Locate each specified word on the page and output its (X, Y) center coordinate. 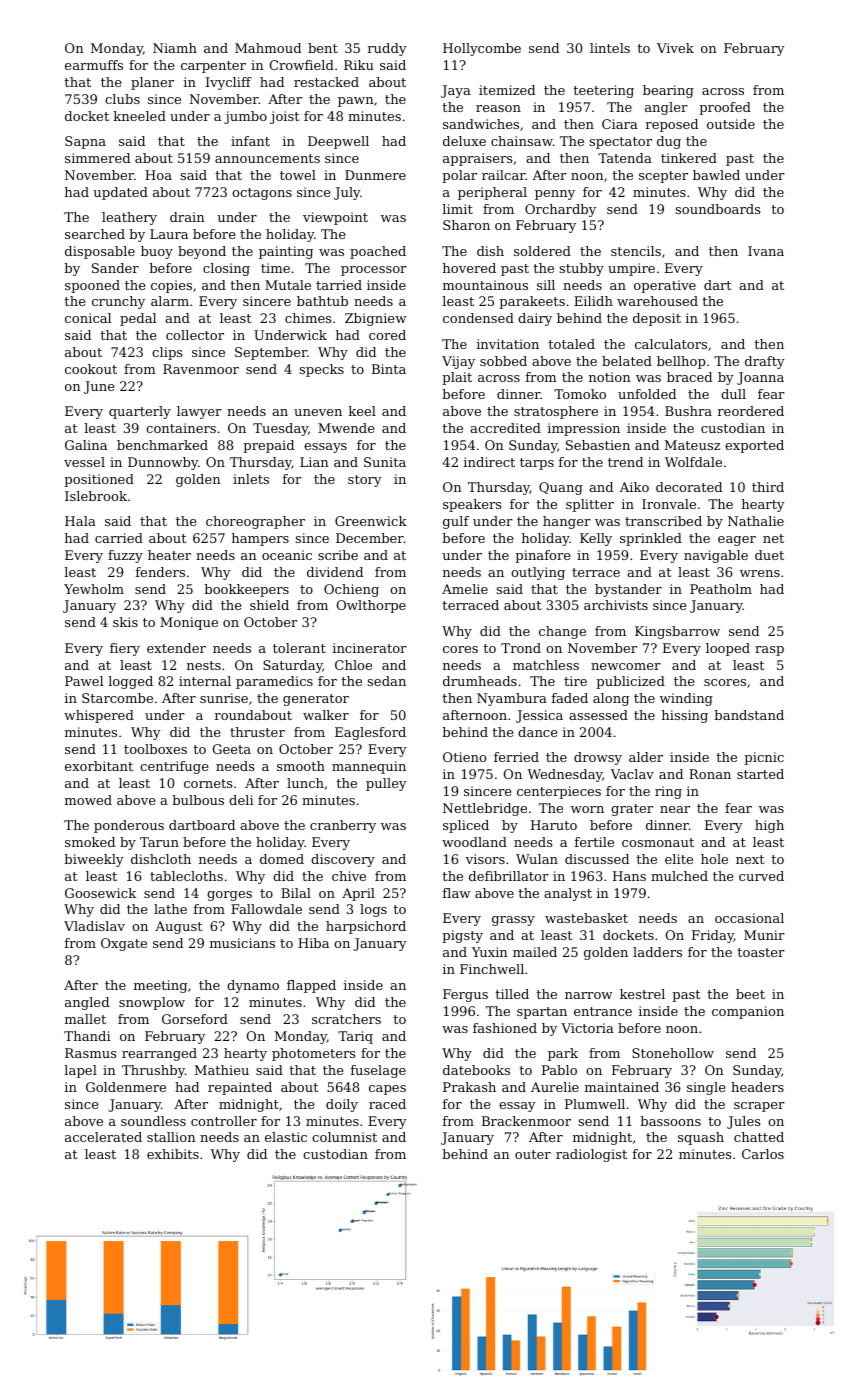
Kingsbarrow (677, 632)
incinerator (370, 648)
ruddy (387, 49)
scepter (663, 177)
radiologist (591, 1155)
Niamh (175, 48)
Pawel (84, 681)
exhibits (173, 1154)
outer (533, 1154)
